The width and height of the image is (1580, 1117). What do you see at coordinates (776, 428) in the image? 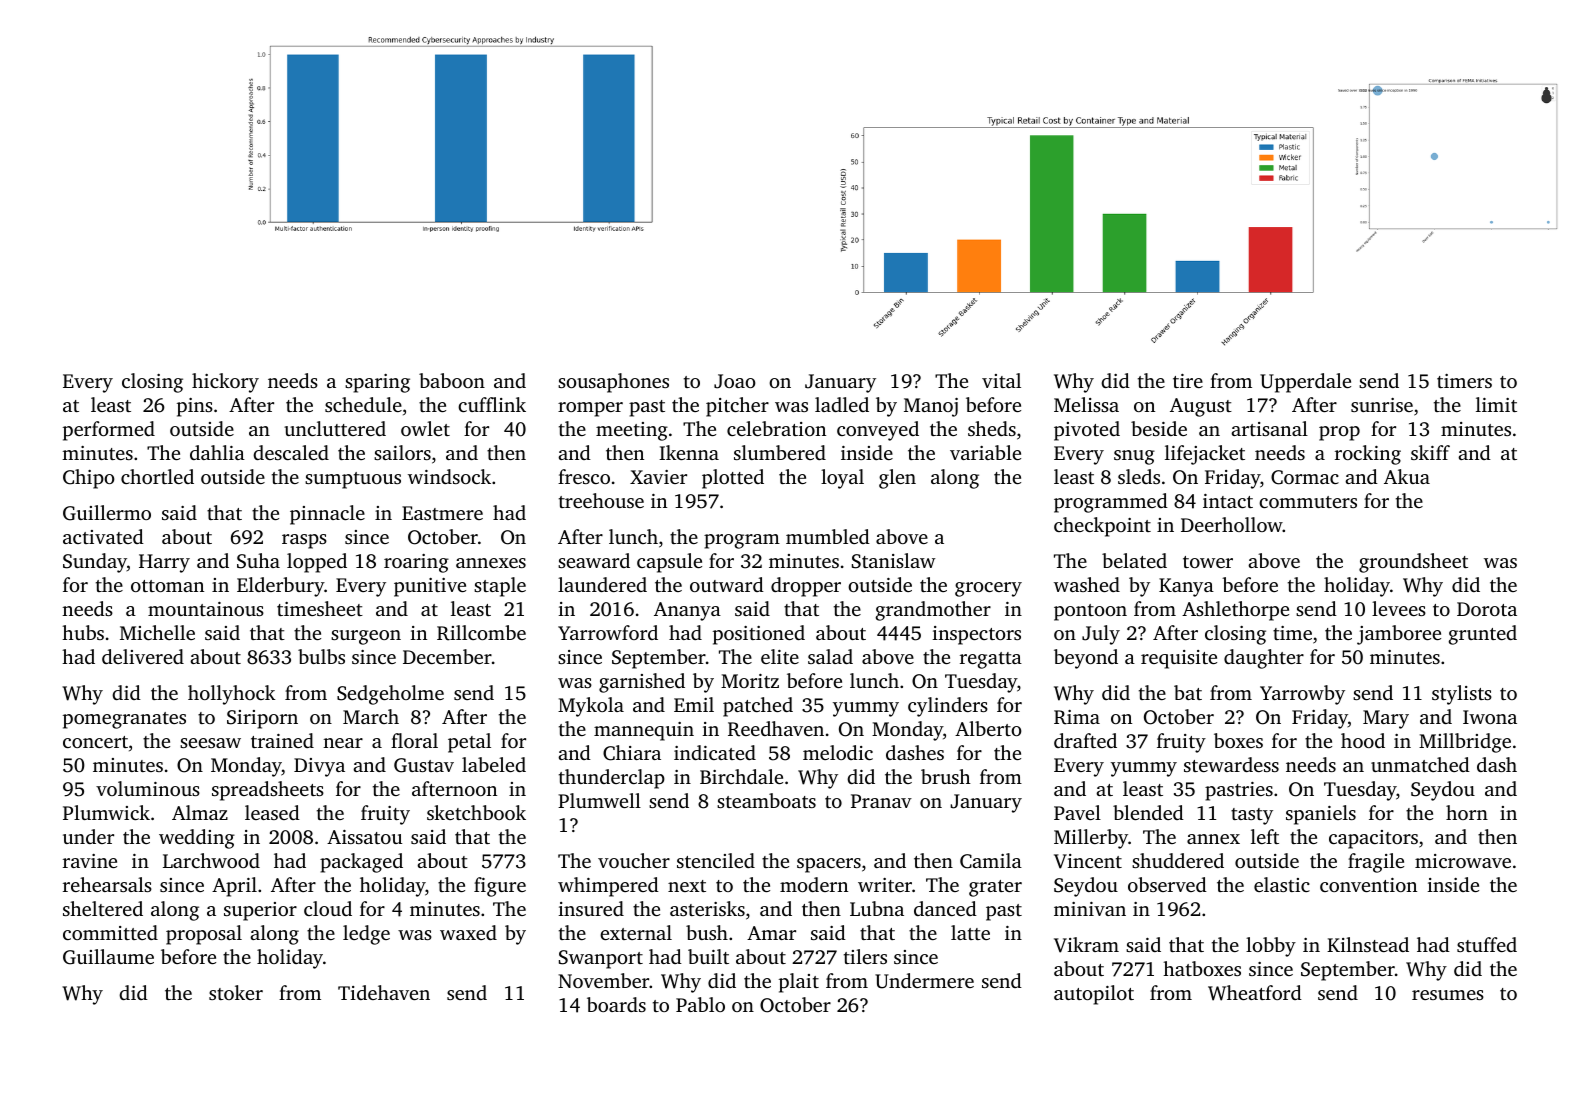
I see `celebration` at bounding box center [776, 428].
